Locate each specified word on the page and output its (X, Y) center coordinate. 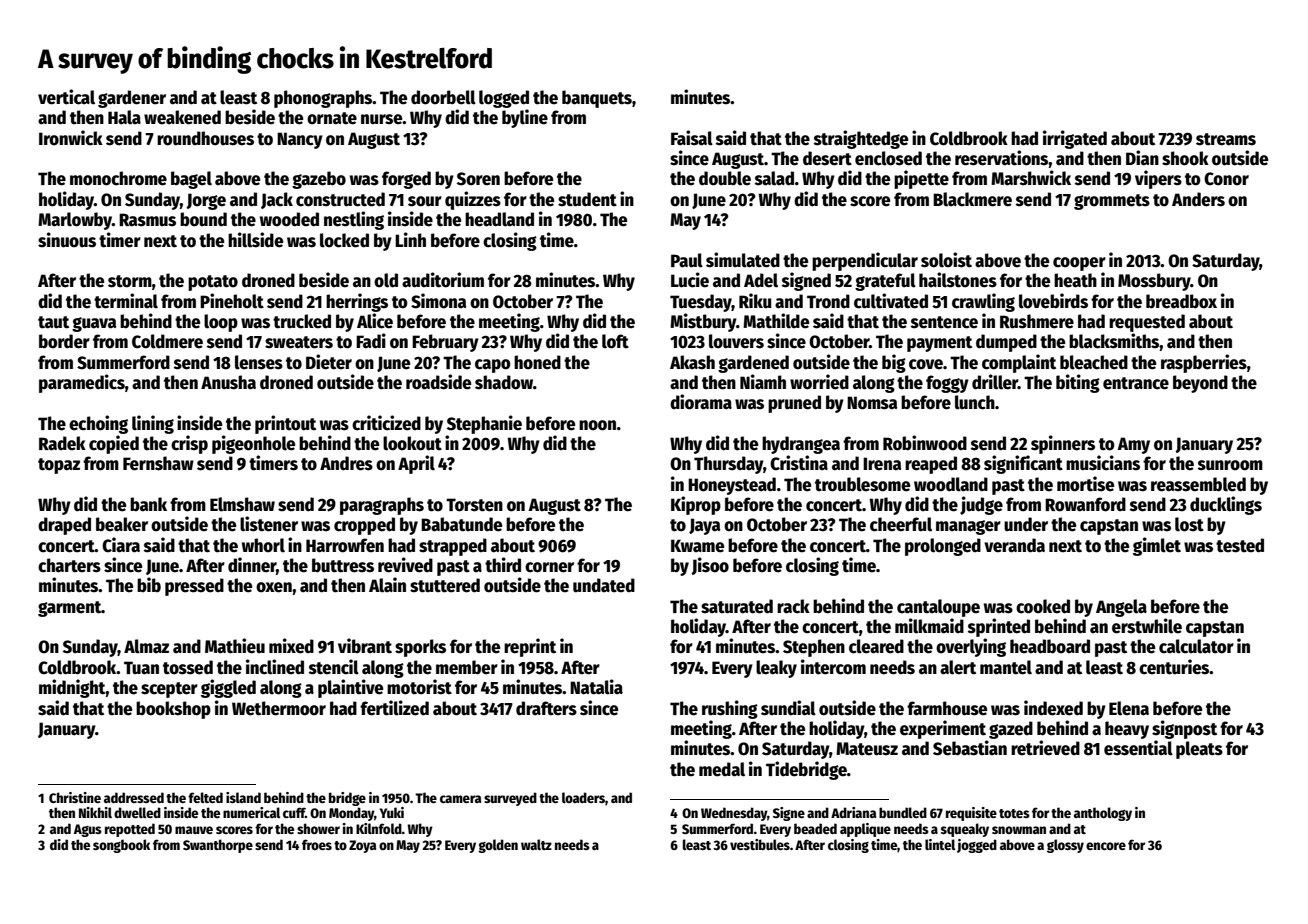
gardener (132, 99)
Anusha (228, 382)
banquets (597, 99)
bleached (1094, 362)
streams (1226, 139)
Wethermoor (279, 708)
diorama (701, 402)
